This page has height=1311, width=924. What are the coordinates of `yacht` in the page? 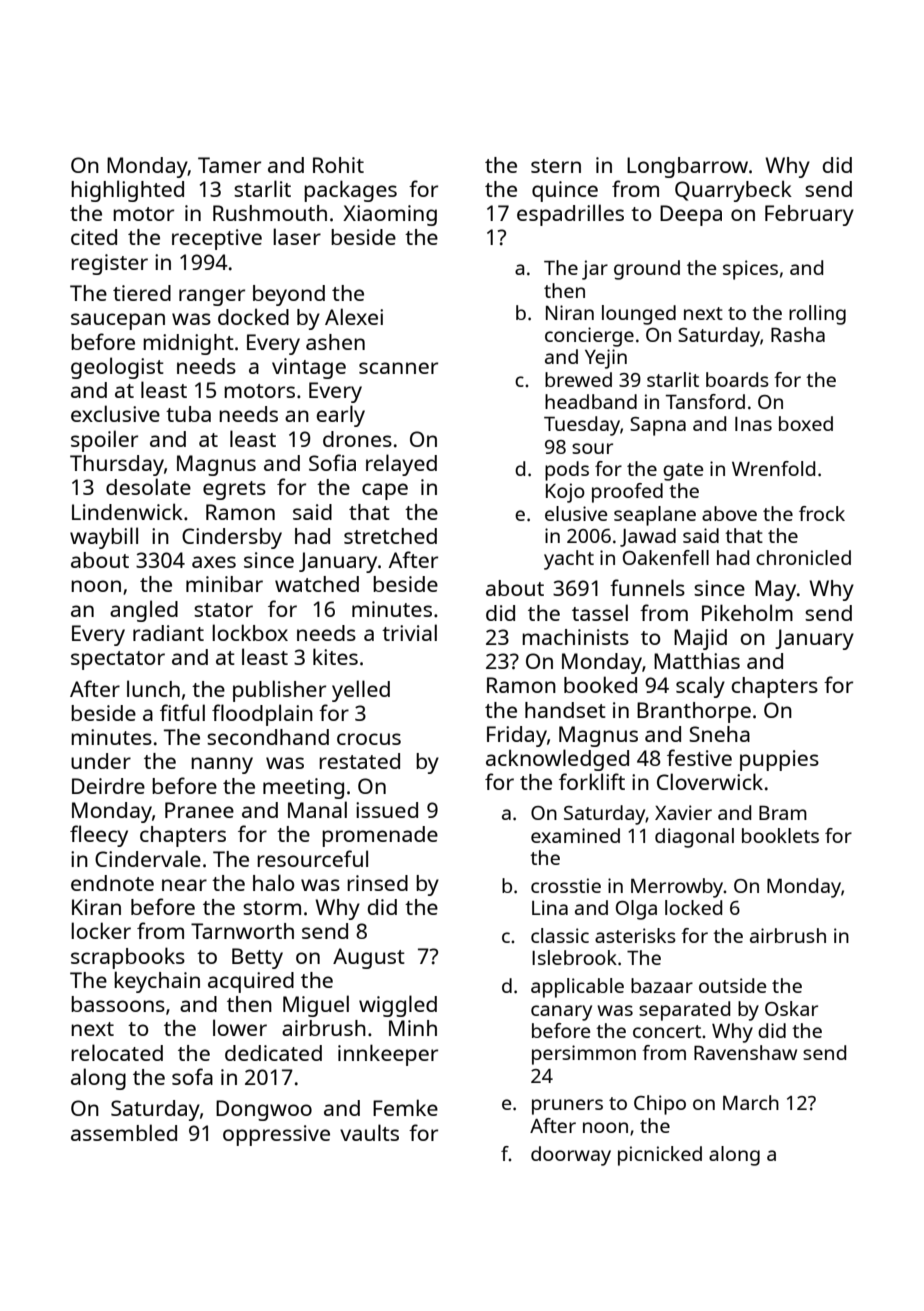 It's located at (569, 560).
